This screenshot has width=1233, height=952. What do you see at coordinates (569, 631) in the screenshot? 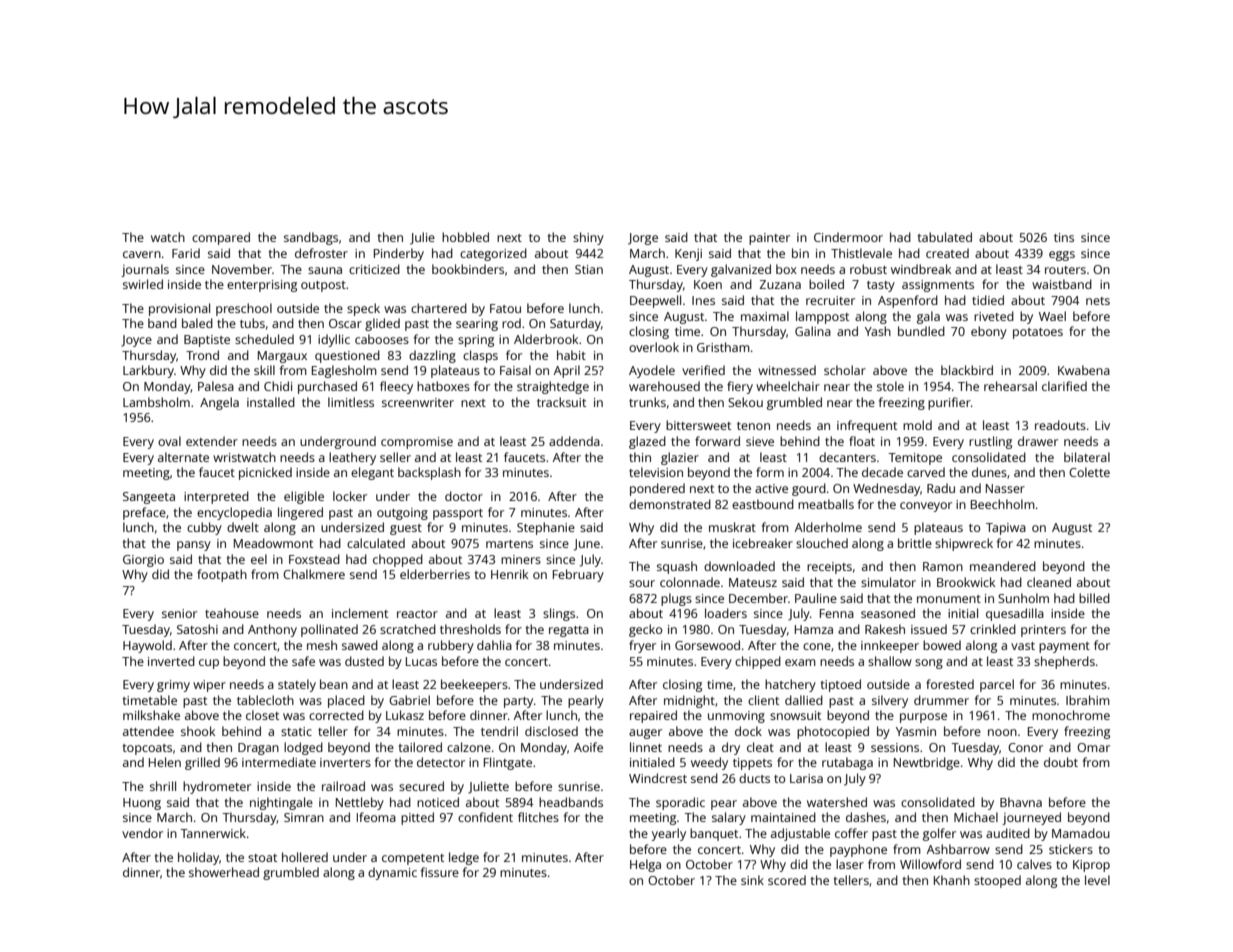
I see `regatta` at bounding box center [569, 631].
